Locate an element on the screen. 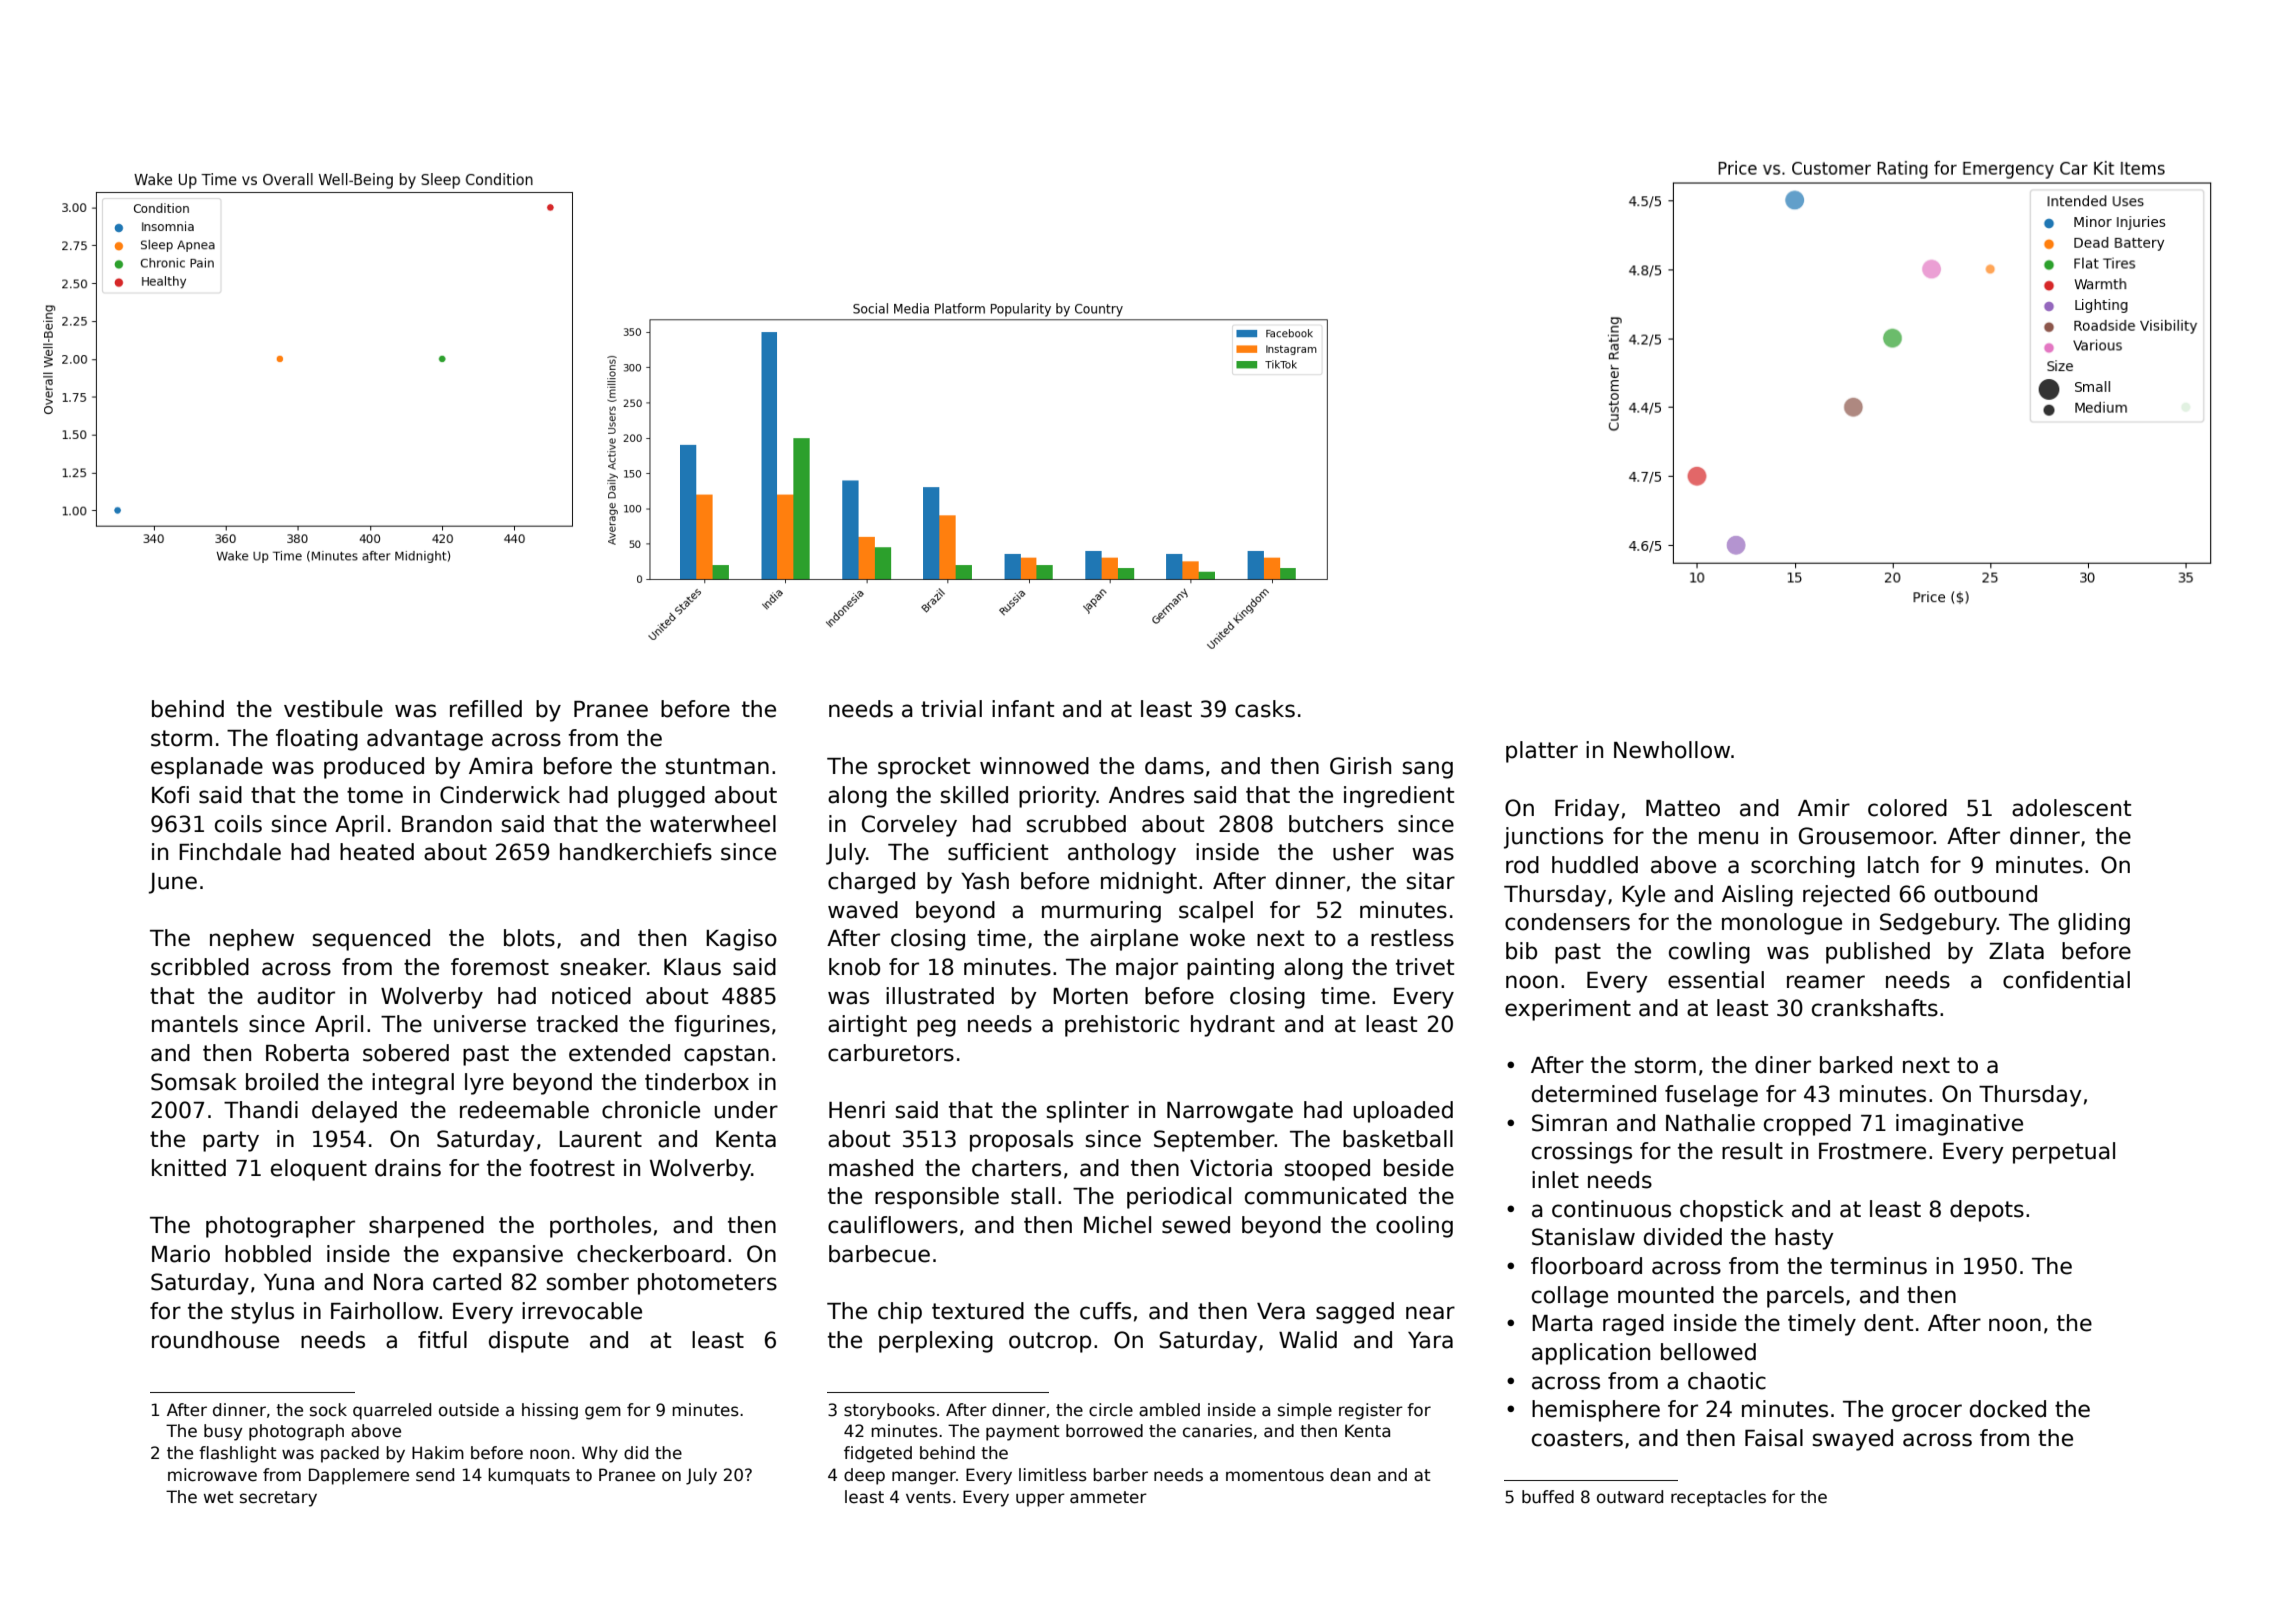 Image resolution: width=2282 pixels, height=1614 pixels. depots is located at coordinates (1987, 1211).
